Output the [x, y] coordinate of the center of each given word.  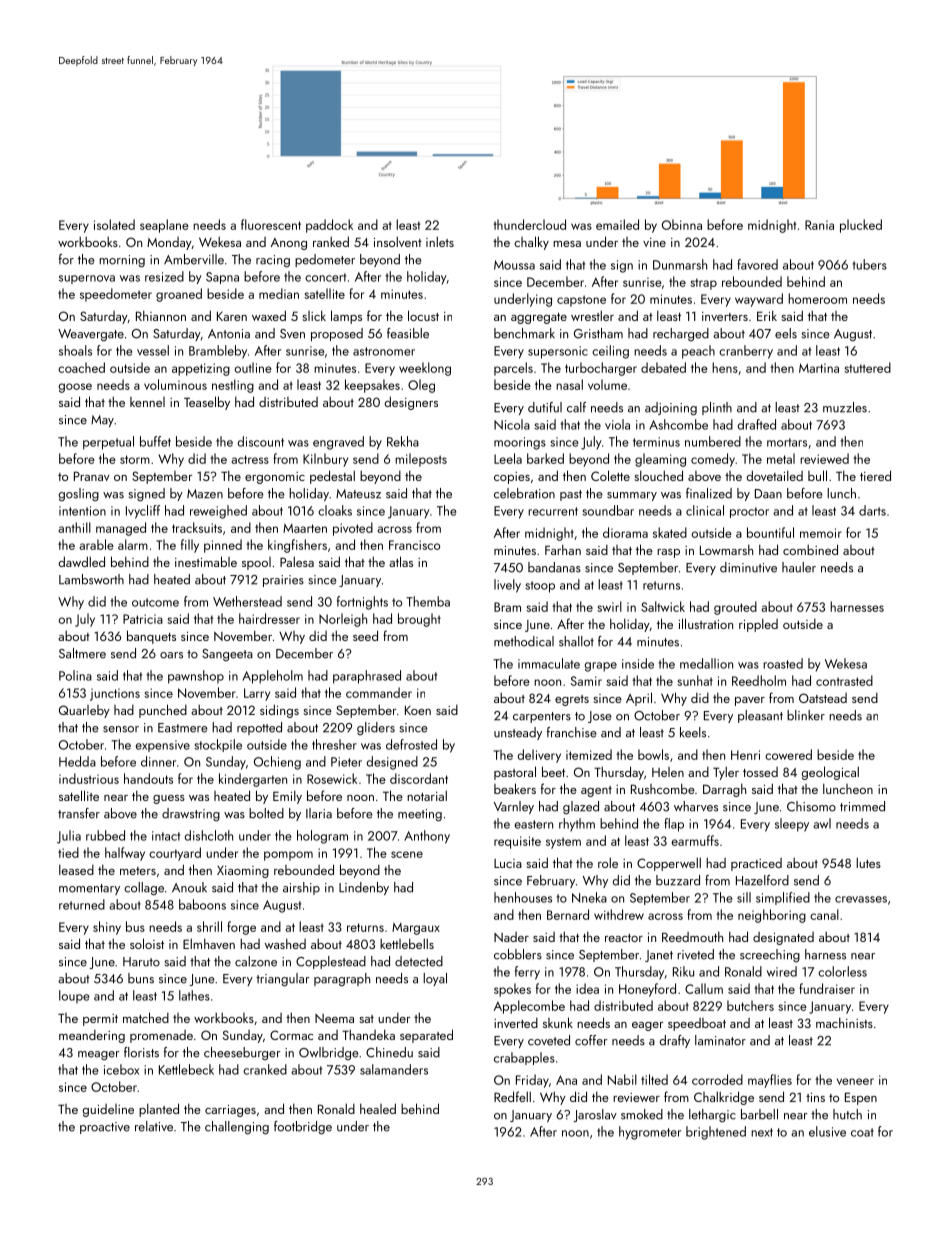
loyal [435, 979]
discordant [419, 778]
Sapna [222, 278]
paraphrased [367, 677]
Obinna [682, 224]
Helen [668, 772]
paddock [329, 226]
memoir [821, 533]
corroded [717, 1079]
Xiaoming [243, 872]
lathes [194, 995]
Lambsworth [91, 579]
